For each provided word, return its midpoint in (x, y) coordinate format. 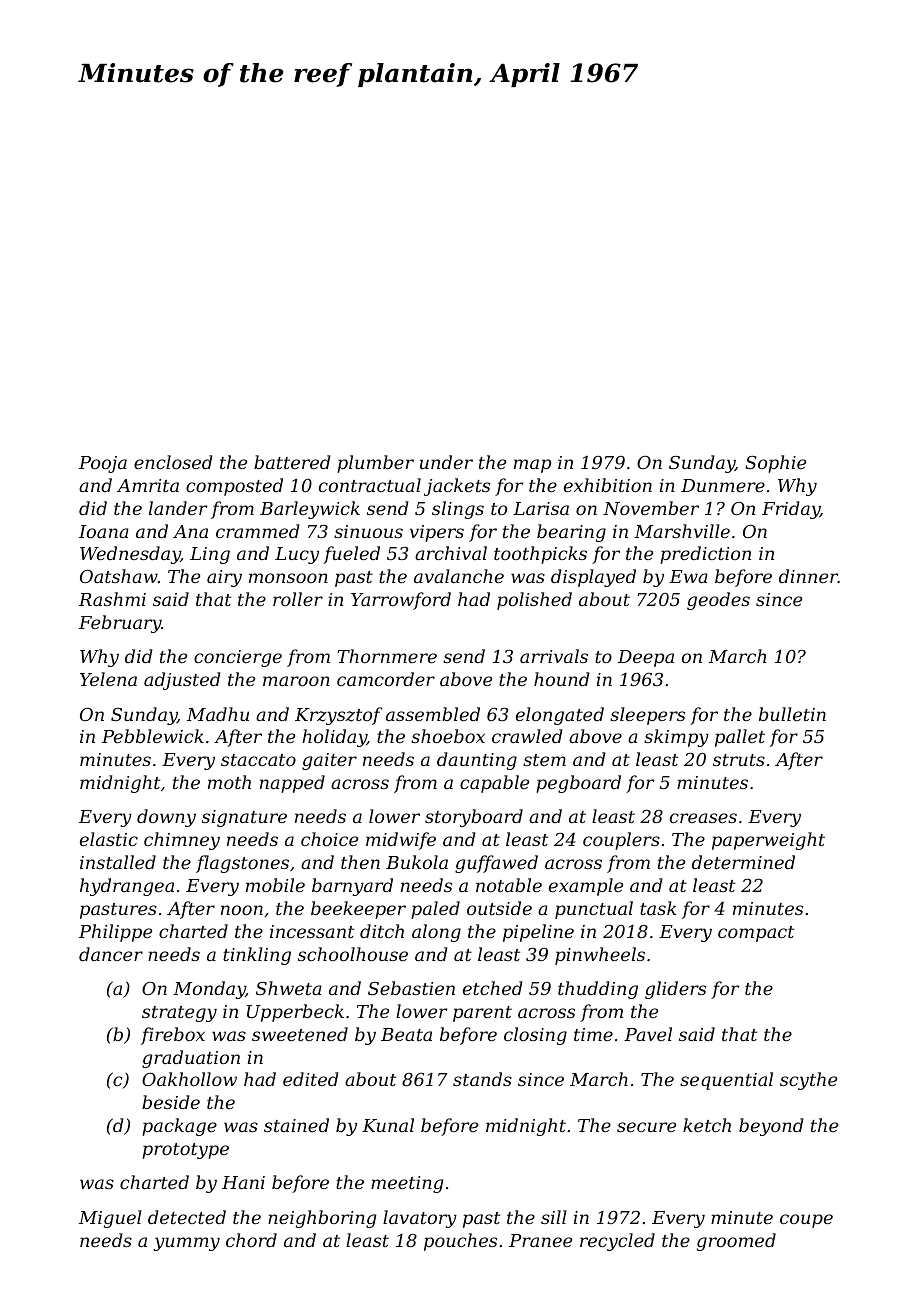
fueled (351, 555)
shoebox (448, 736)
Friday (791, 510)
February (120, 624)
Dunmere (723, 485)
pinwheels (600, 956)
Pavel (648, 1034)
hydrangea (127, 887)
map (532, 466)
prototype (185, 1151)
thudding (598, 990)
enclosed (173, 462)
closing (535, 1036)
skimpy (676, 738)
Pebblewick (153, 736)
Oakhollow (189, 1079)
